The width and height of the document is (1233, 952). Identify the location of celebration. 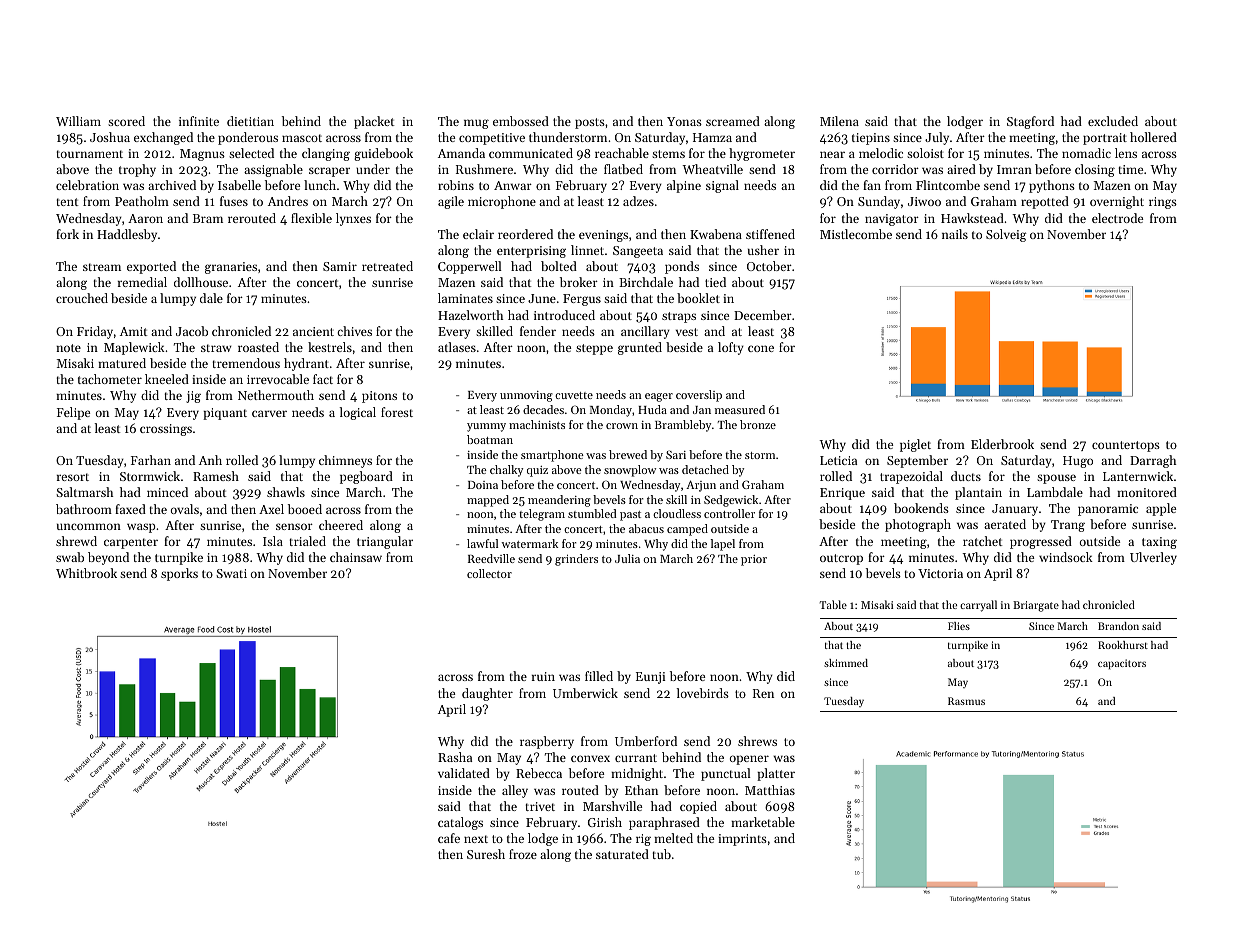
(87, 185).
